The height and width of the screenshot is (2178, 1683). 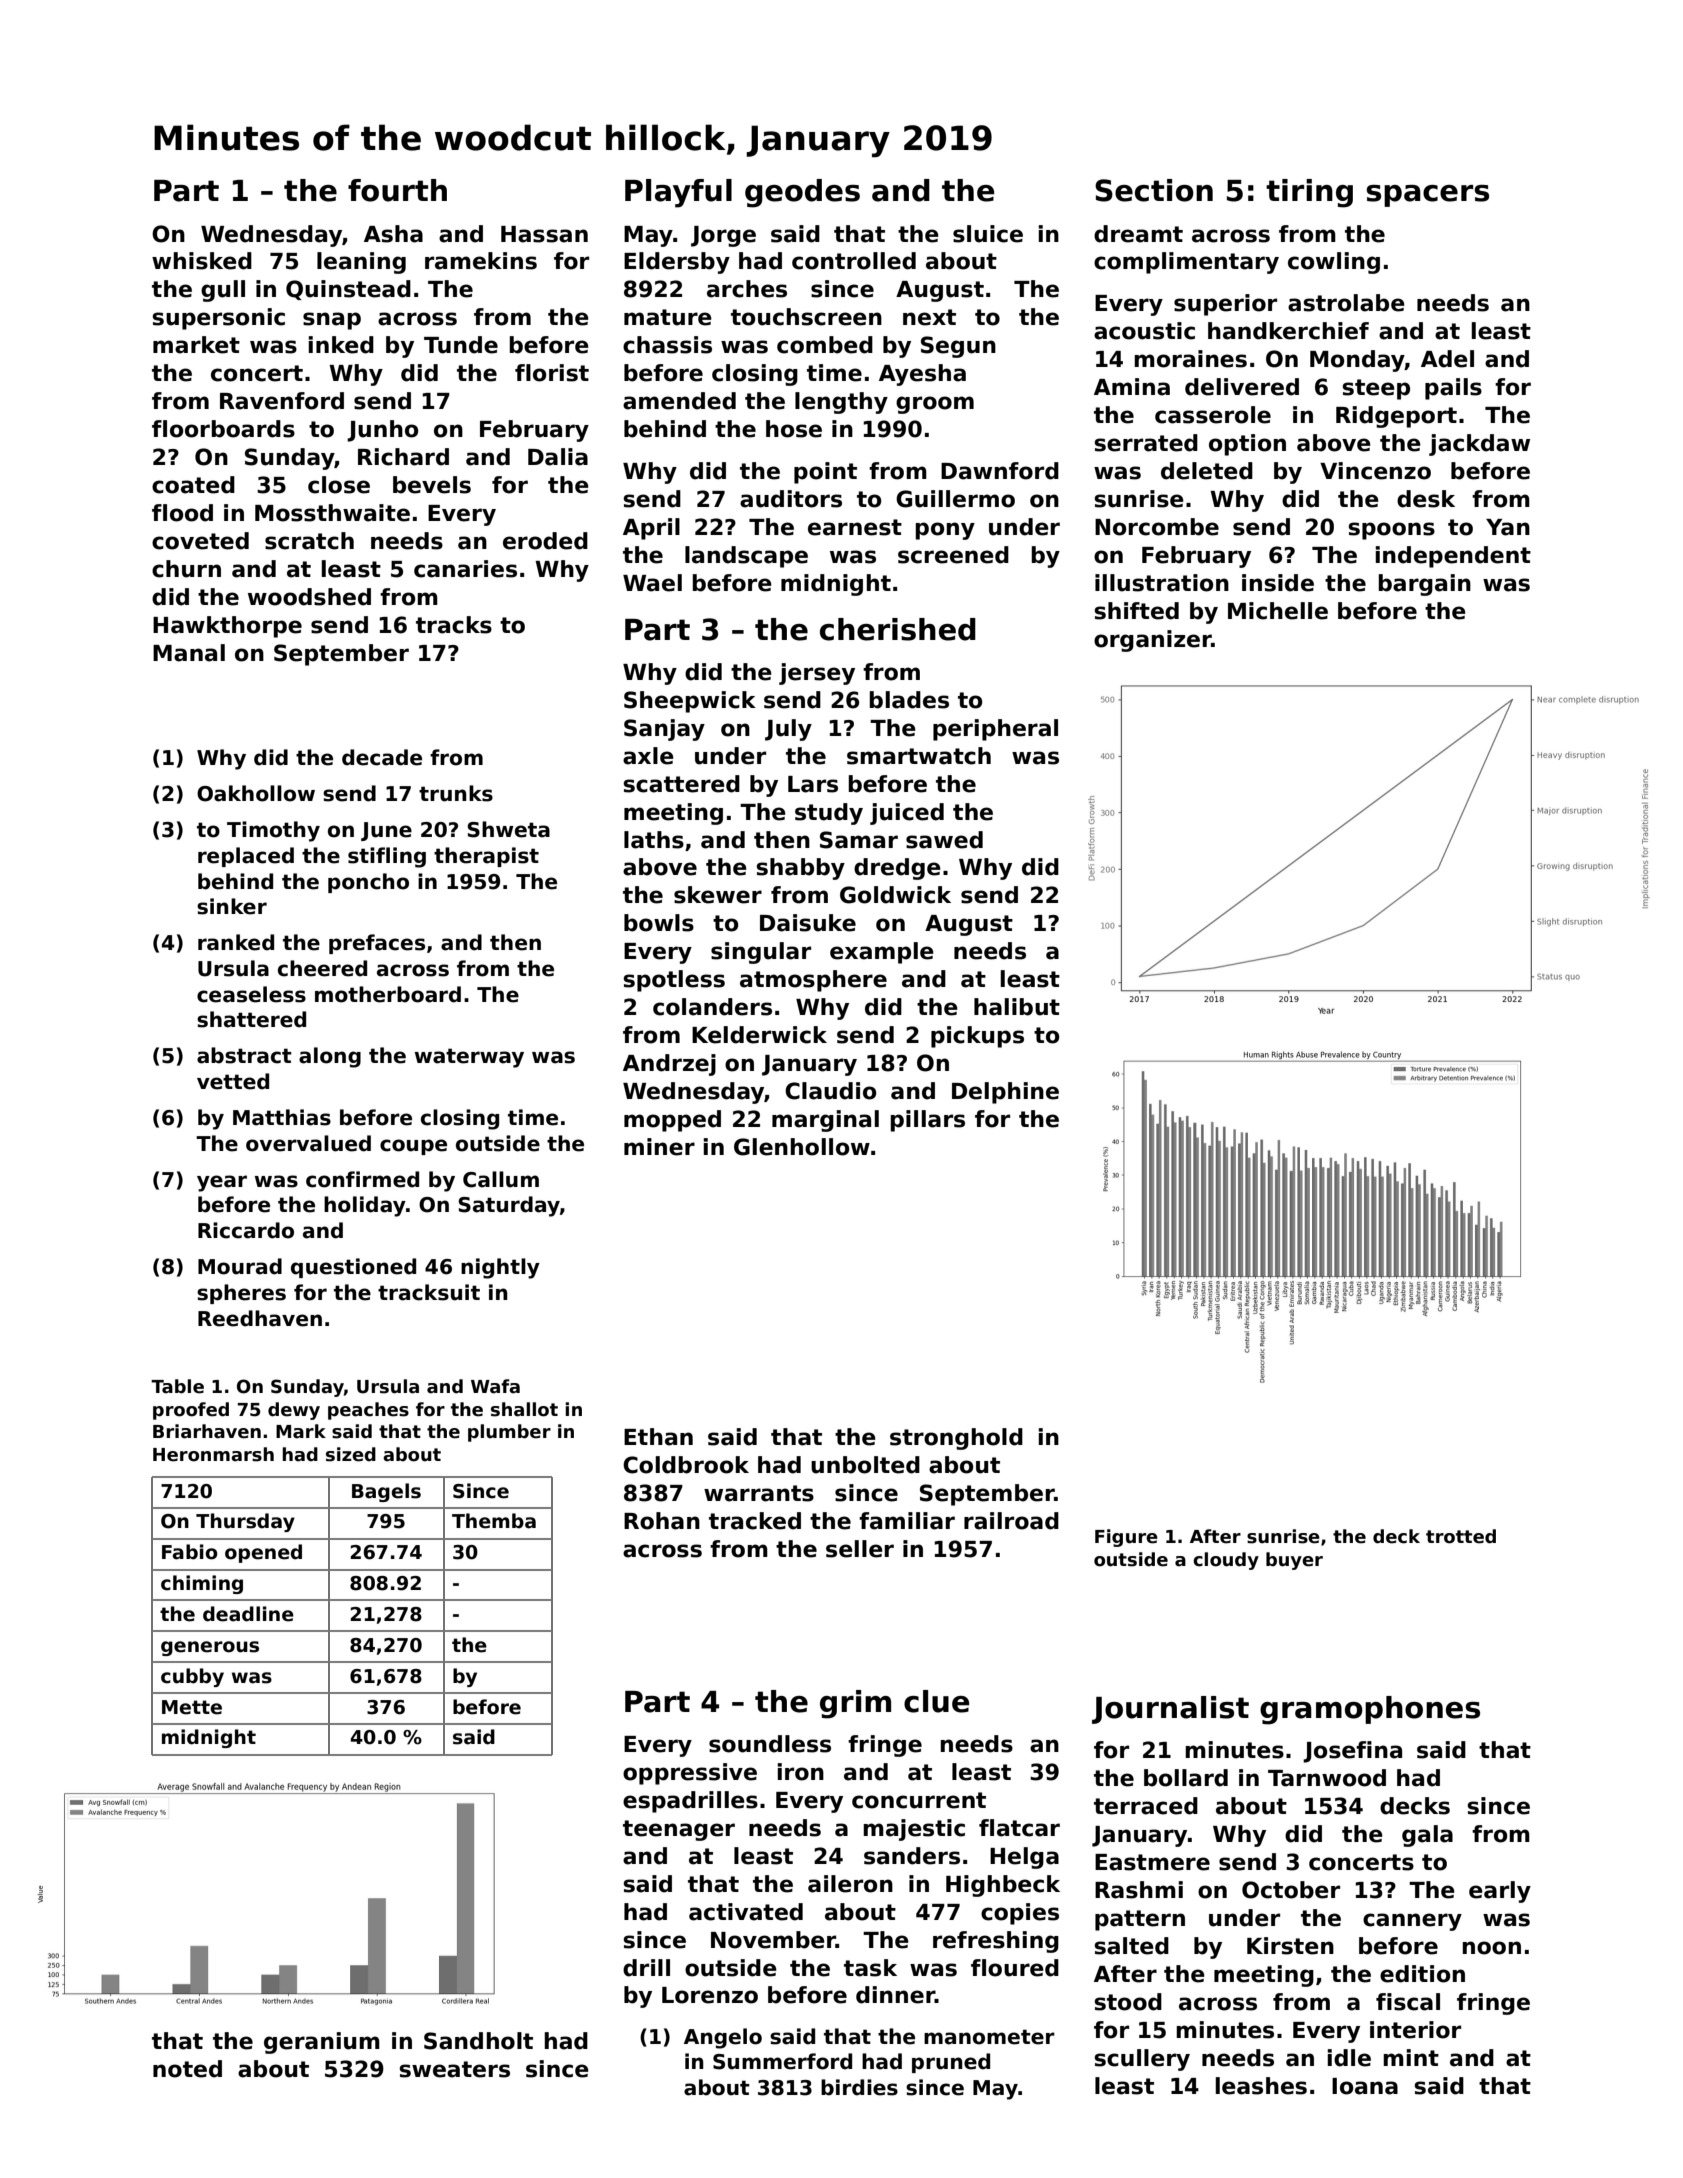 What do you see at coordinates (1005, 1093) in the screenshot?
I see `Delphine` at bounding box center [1005, 1093].
